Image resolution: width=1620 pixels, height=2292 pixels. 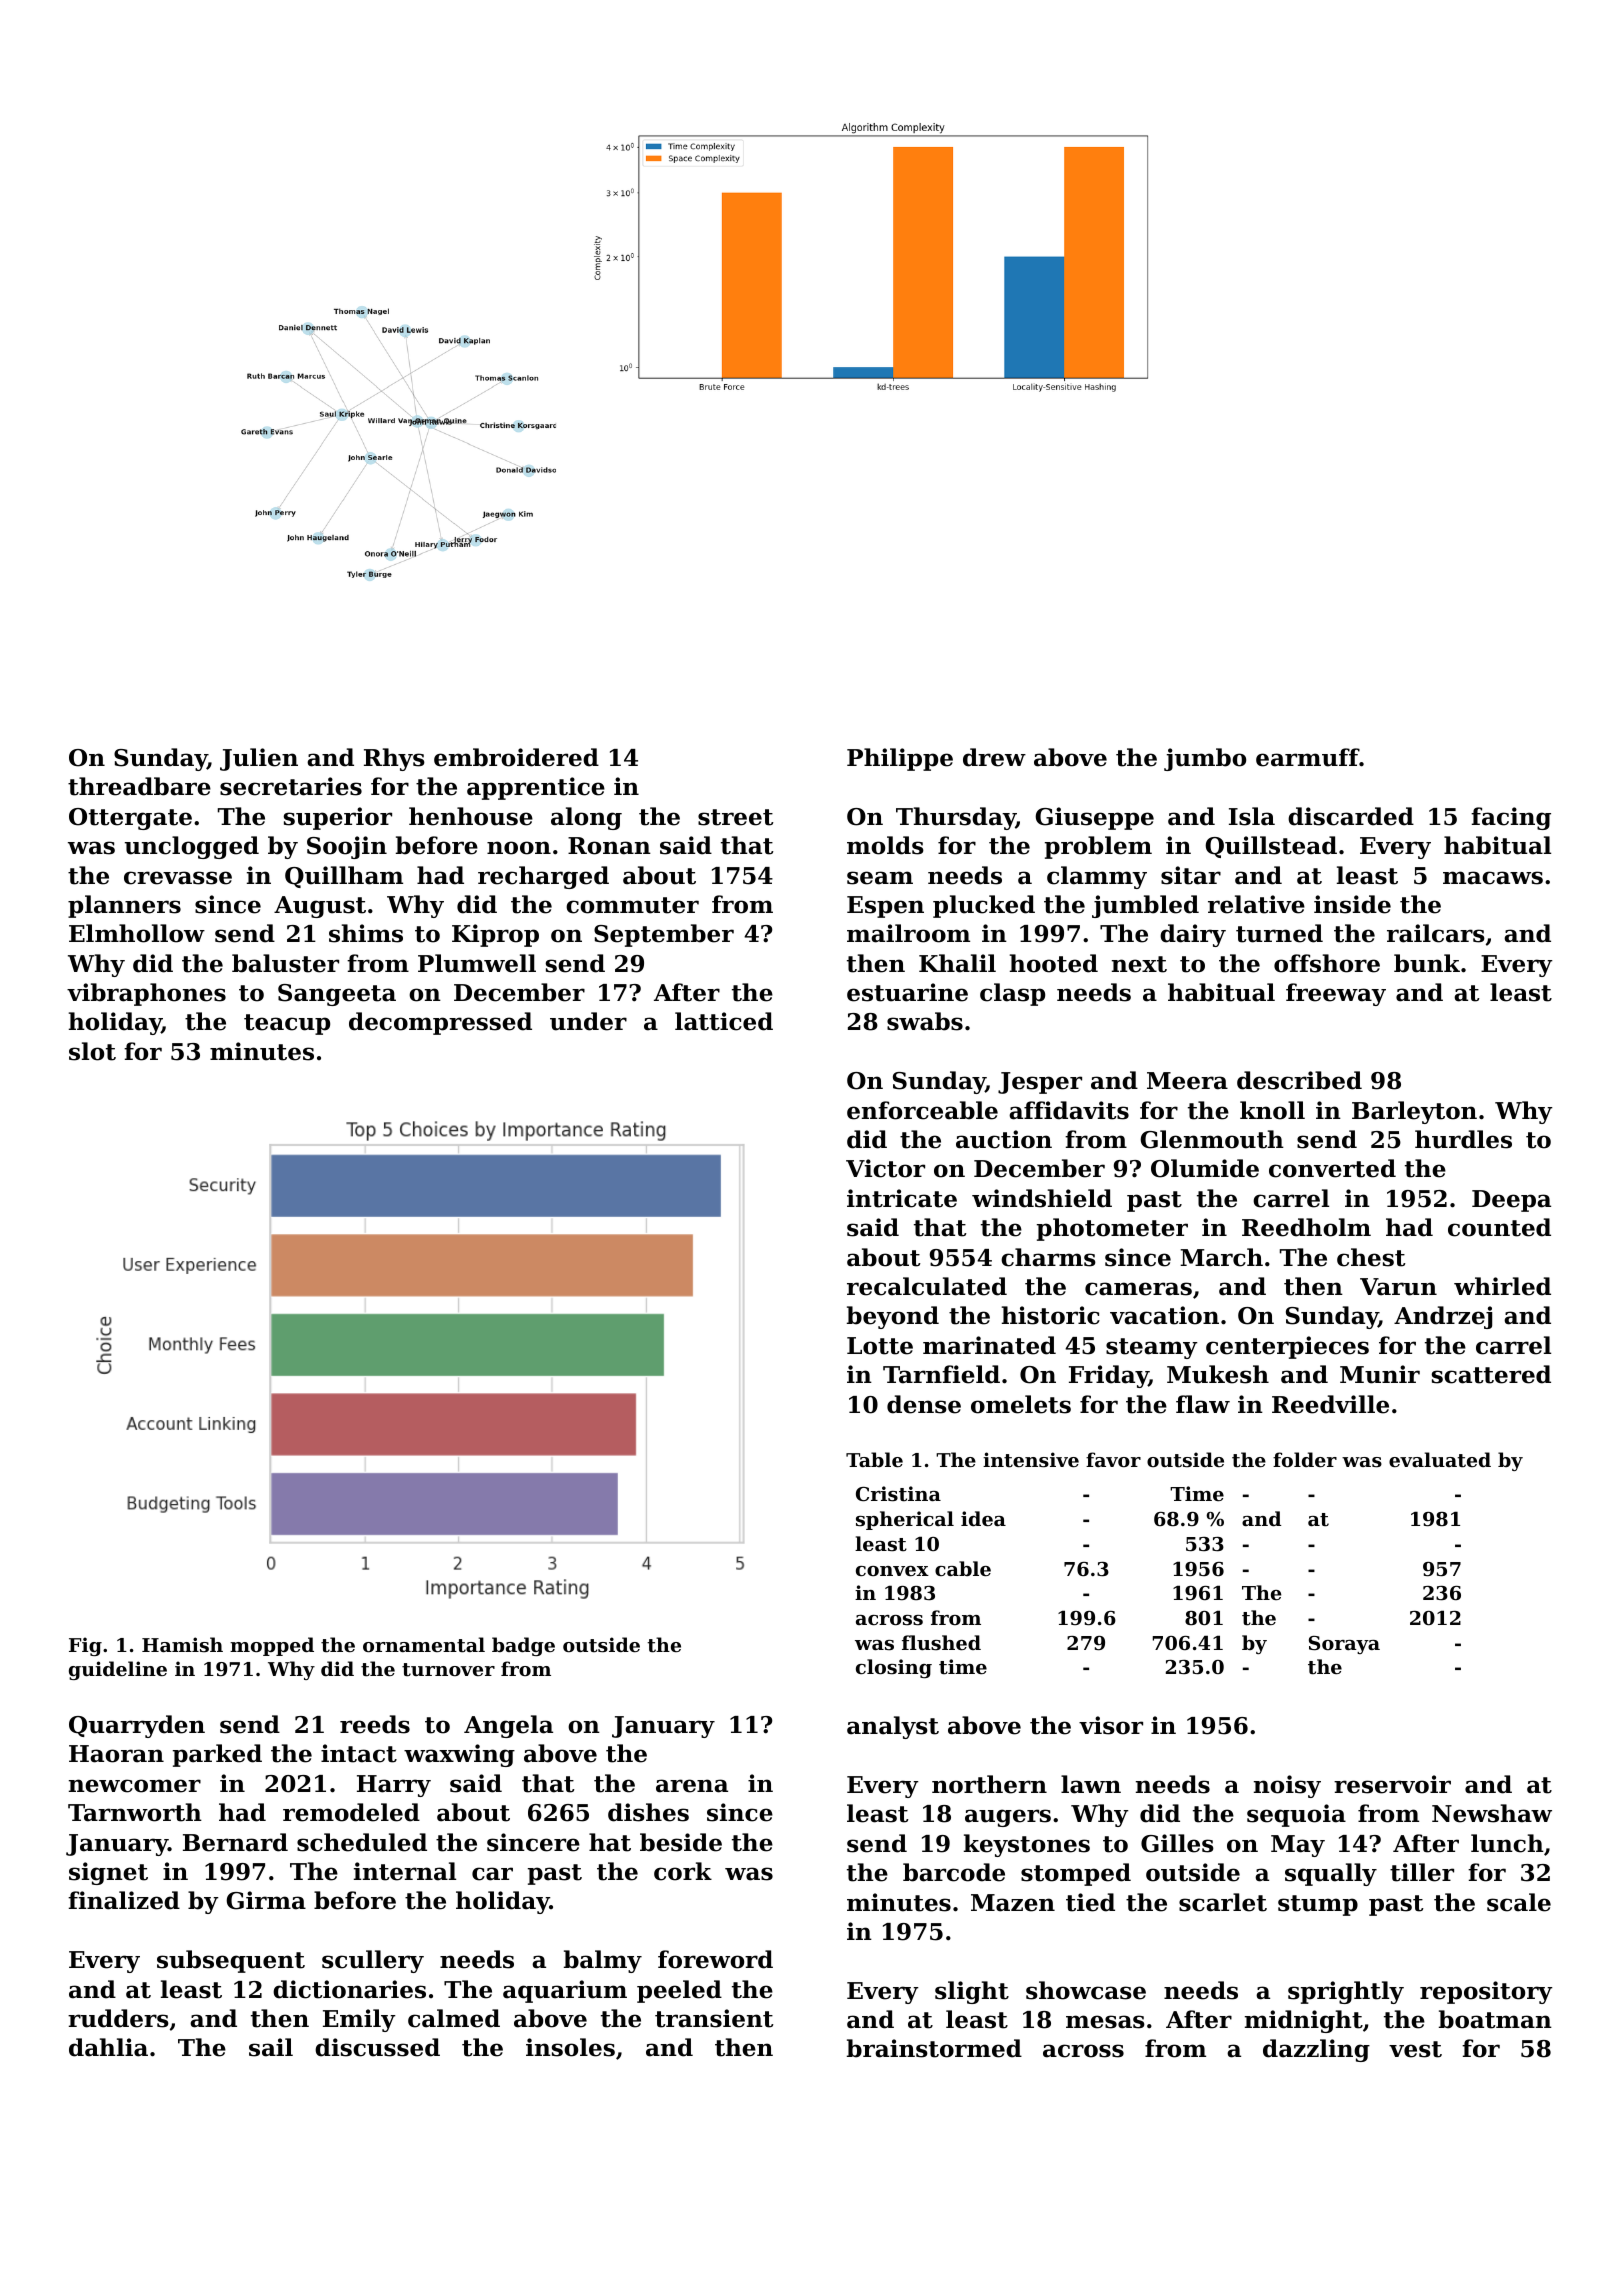 What do you see at coordinates (1193, 935) in the page?
I see `dairy` at bounding box center [1193, 935].
